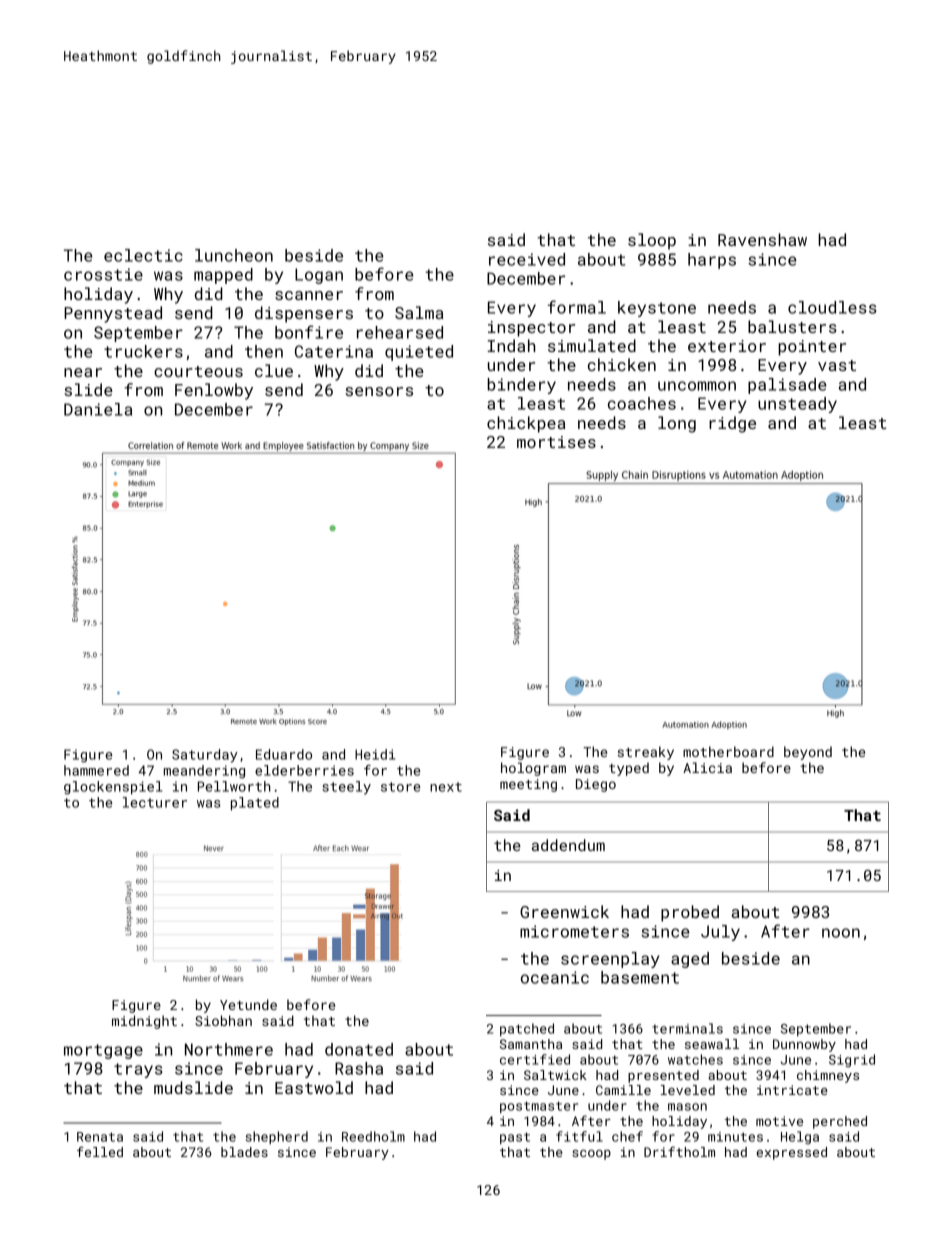 The height and width of the screenshot is (1233, 952). I want to click on hammered, so click(96, 770).
